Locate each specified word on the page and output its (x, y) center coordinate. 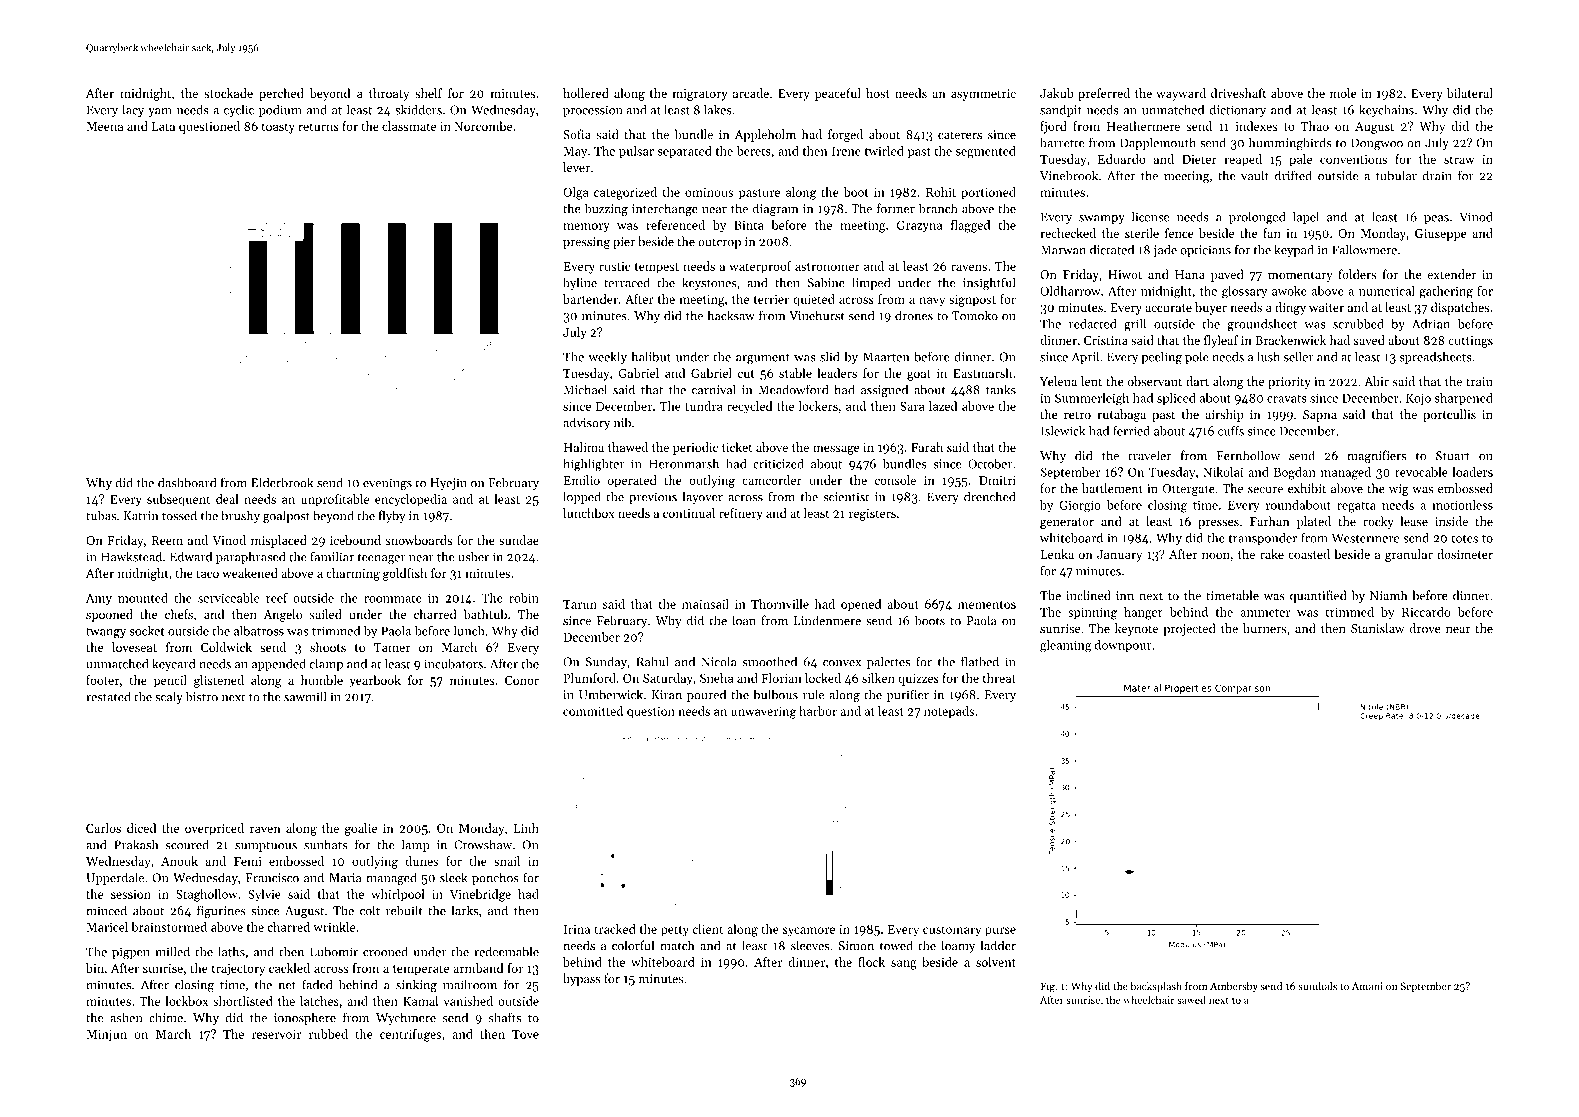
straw (1459, 160)
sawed (1191, 999)
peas (1436, 219)
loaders (1472, 472)
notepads (949, 712)
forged (845, 135)
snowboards (418, 540)
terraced (627, 282)
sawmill (305, 696)
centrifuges (410, 1035)
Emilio (582, 480)
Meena (104, 126)
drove (1425, 628)
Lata (163, 126)
